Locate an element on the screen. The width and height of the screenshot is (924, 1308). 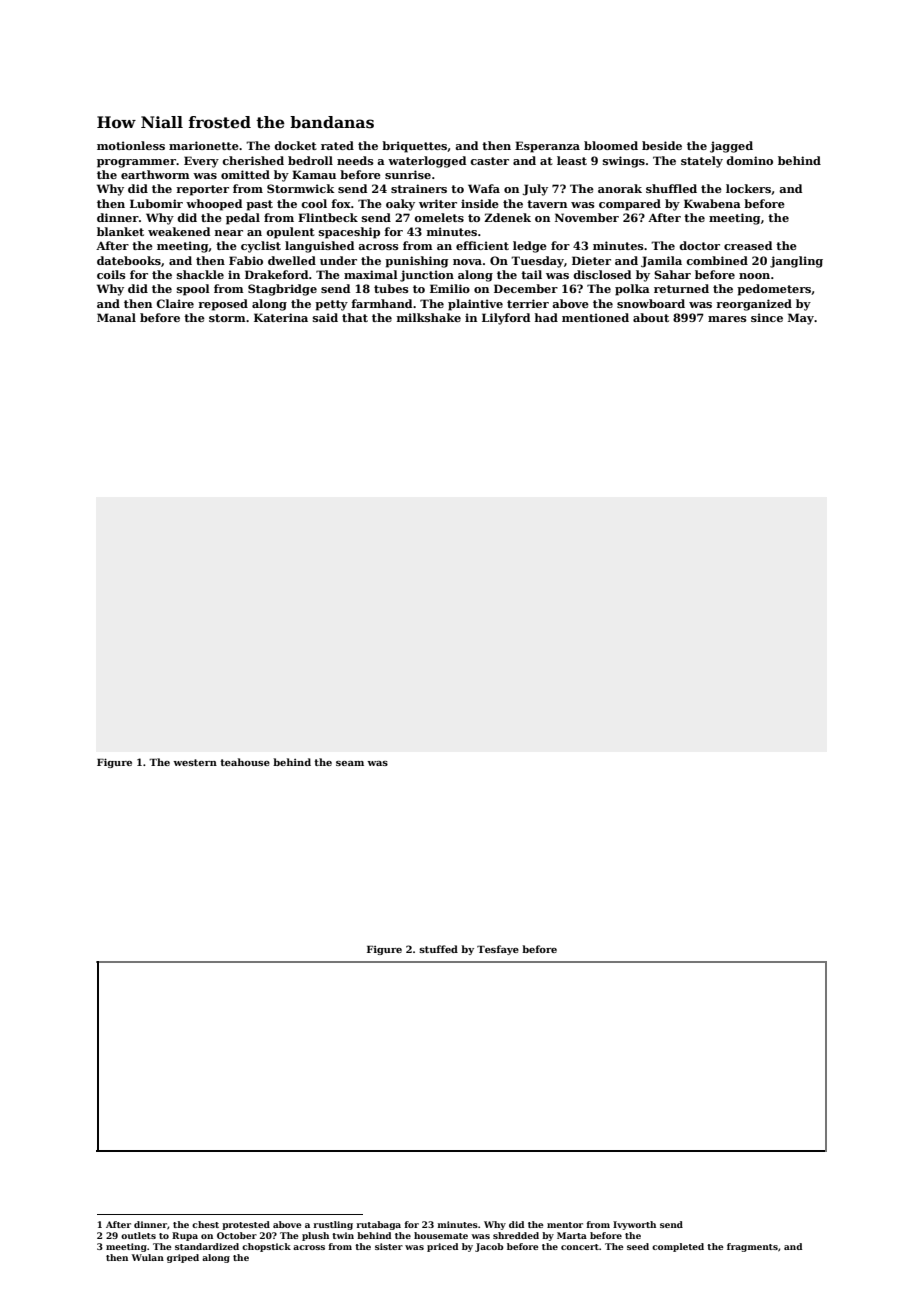
jagged is located at coordinates (731, 147).
